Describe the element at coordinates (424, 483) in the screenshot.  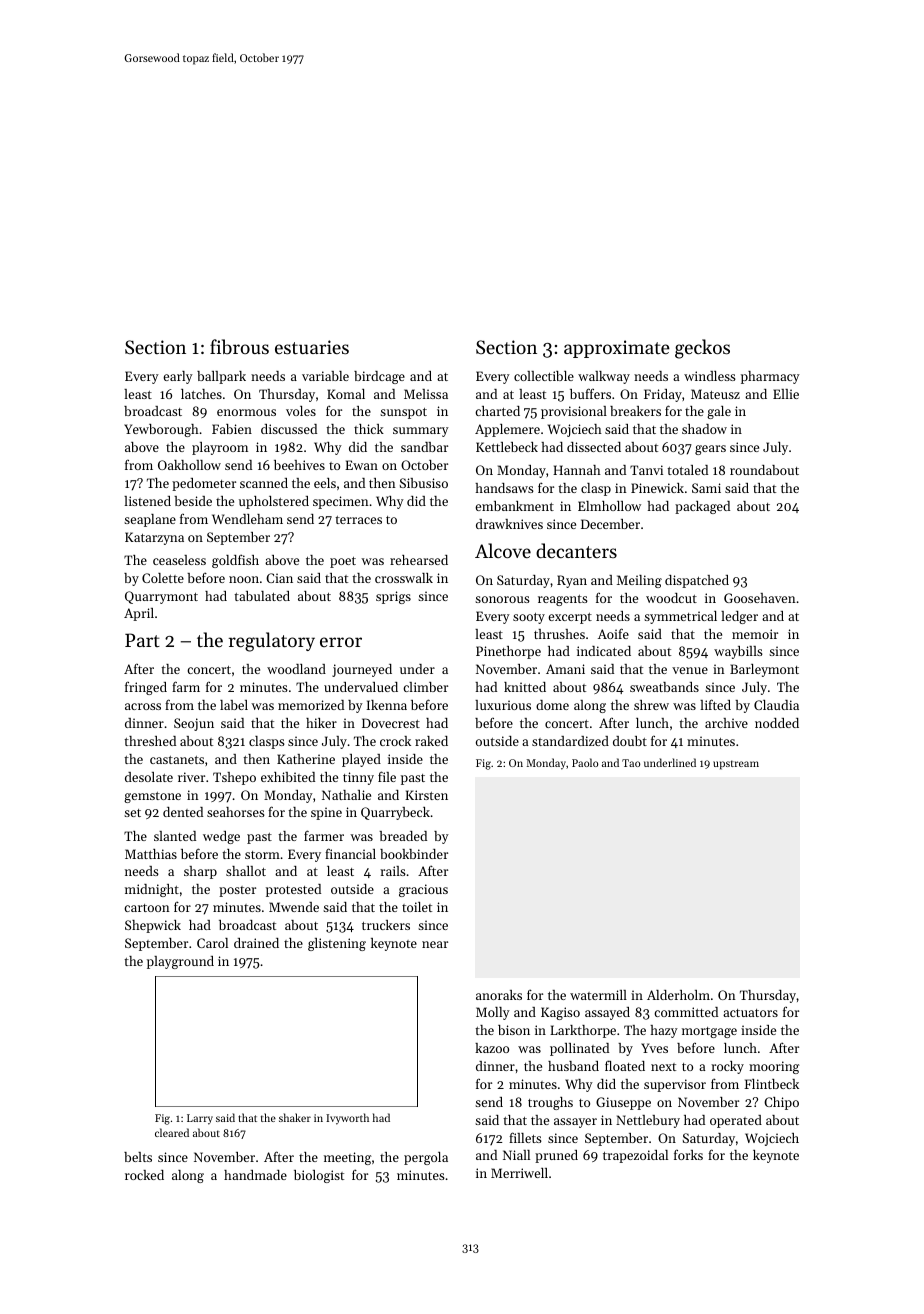
I see `Sibusiso` at that location.
